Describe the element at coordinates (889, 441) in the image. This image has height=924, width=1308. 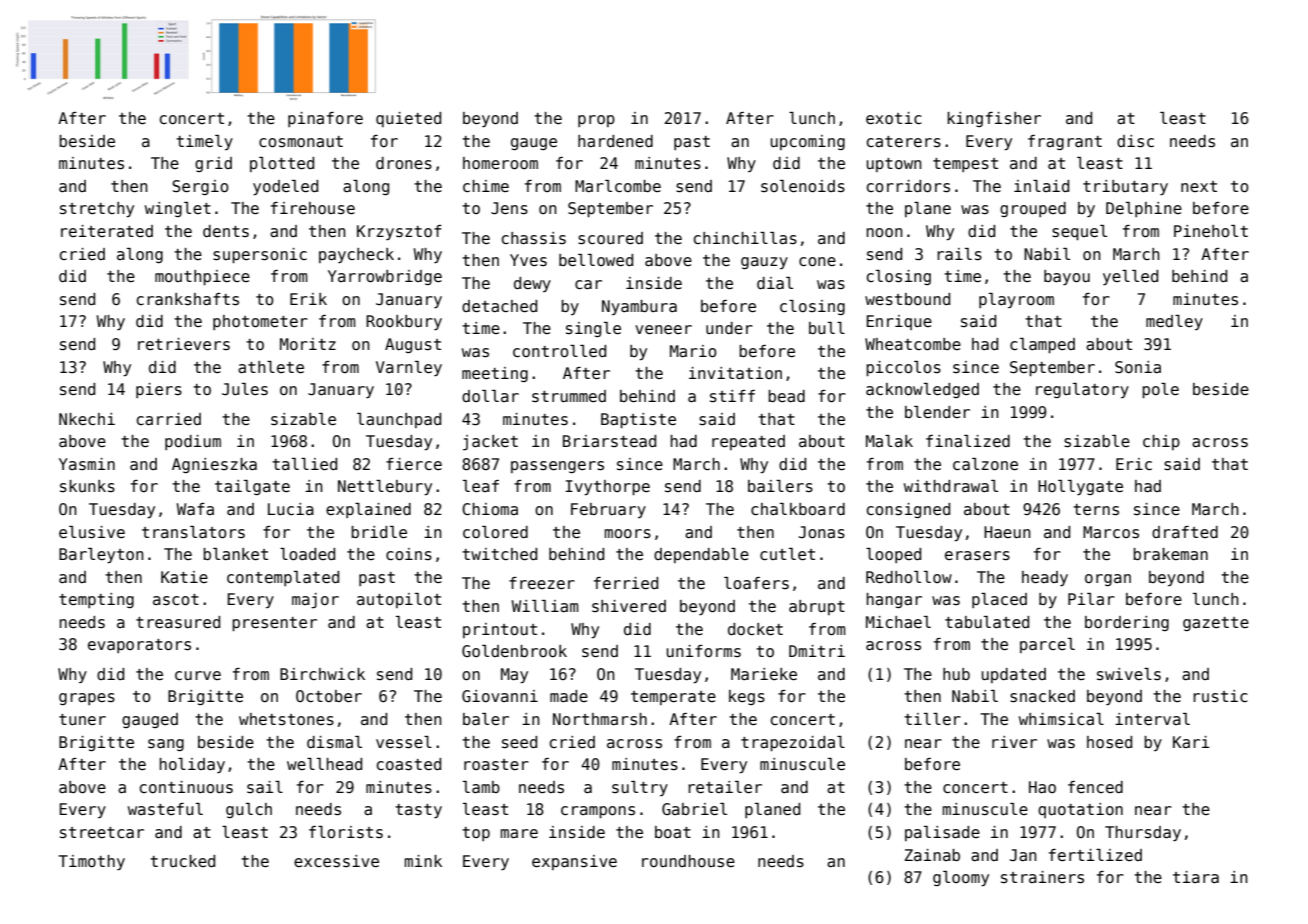
I see `Malak` at that location.
